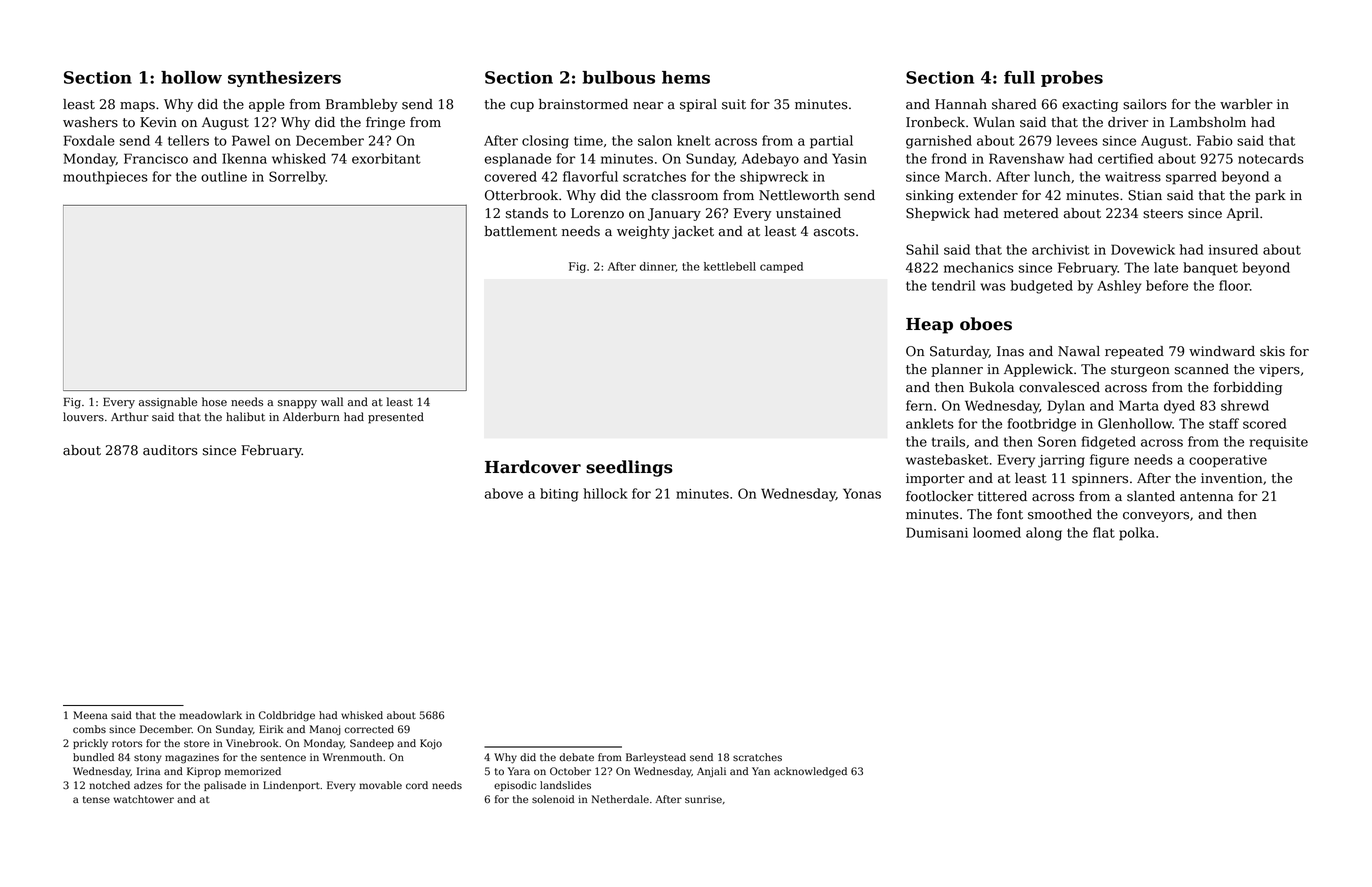 This document has height=887, width=1372. What do you see at coordinates (553, 799) in the document?
I see `solenoid` at bounding box center [553, 799].
